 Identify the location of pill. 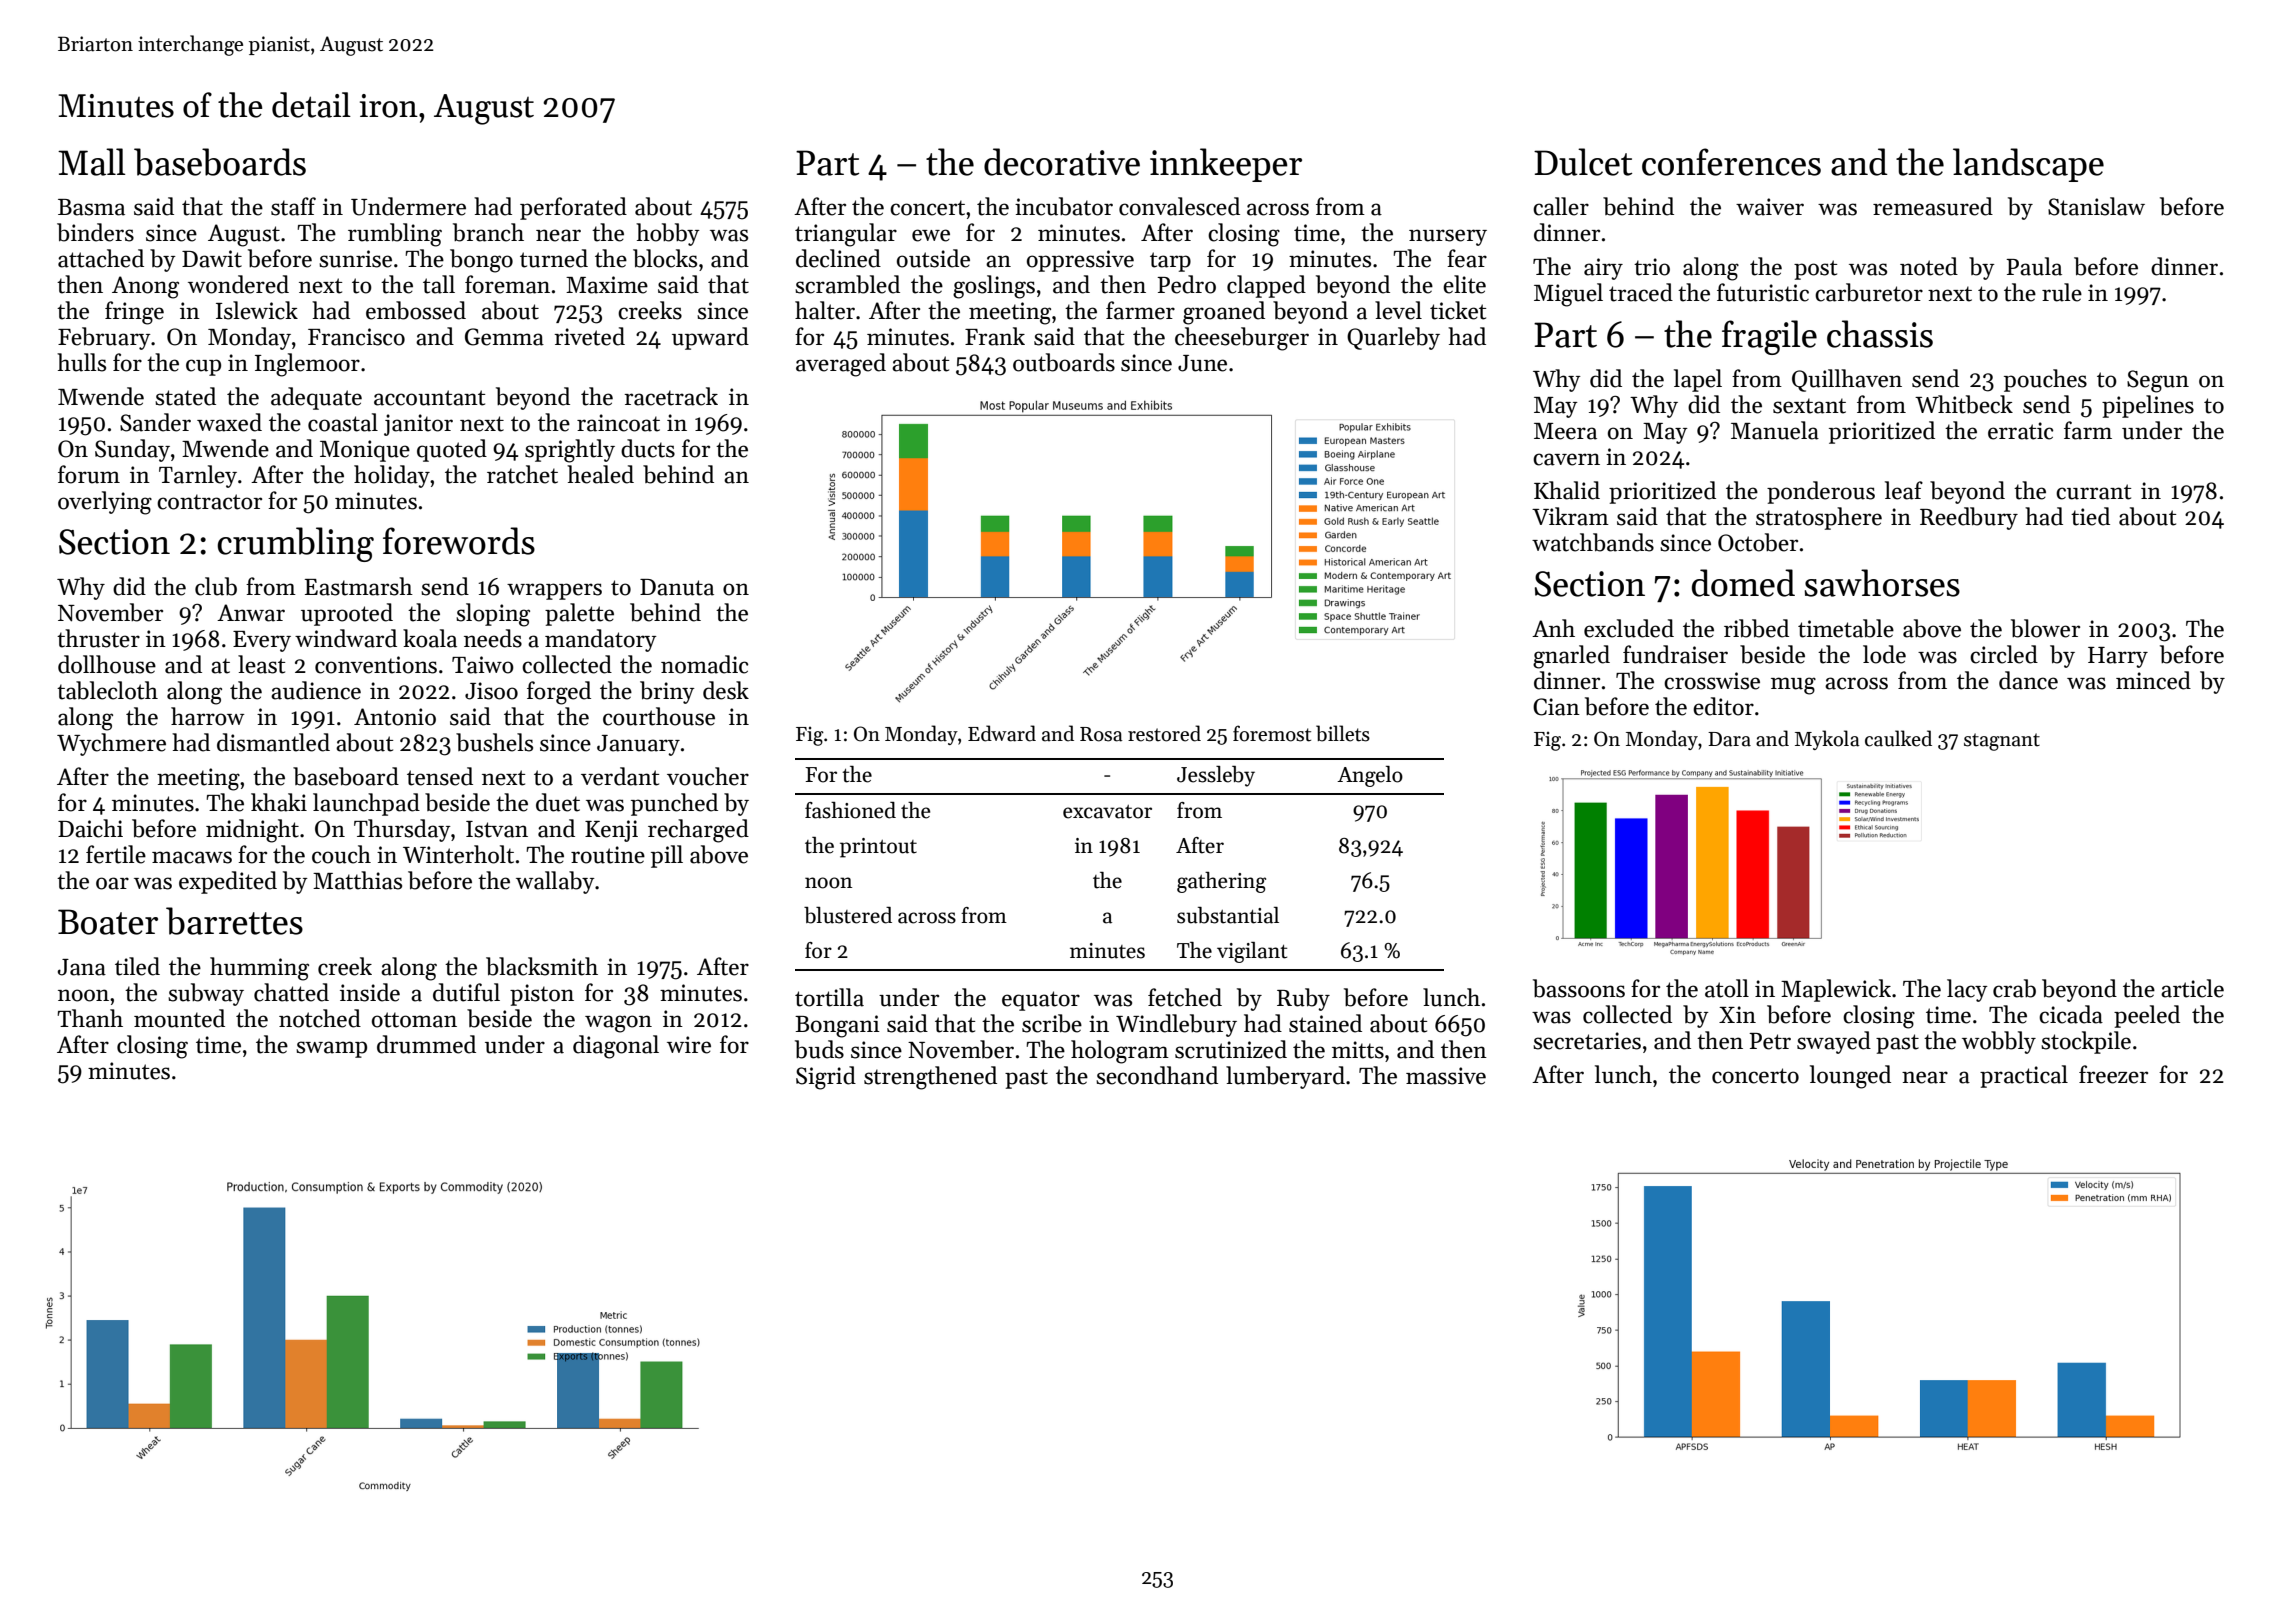
(667, 856).
